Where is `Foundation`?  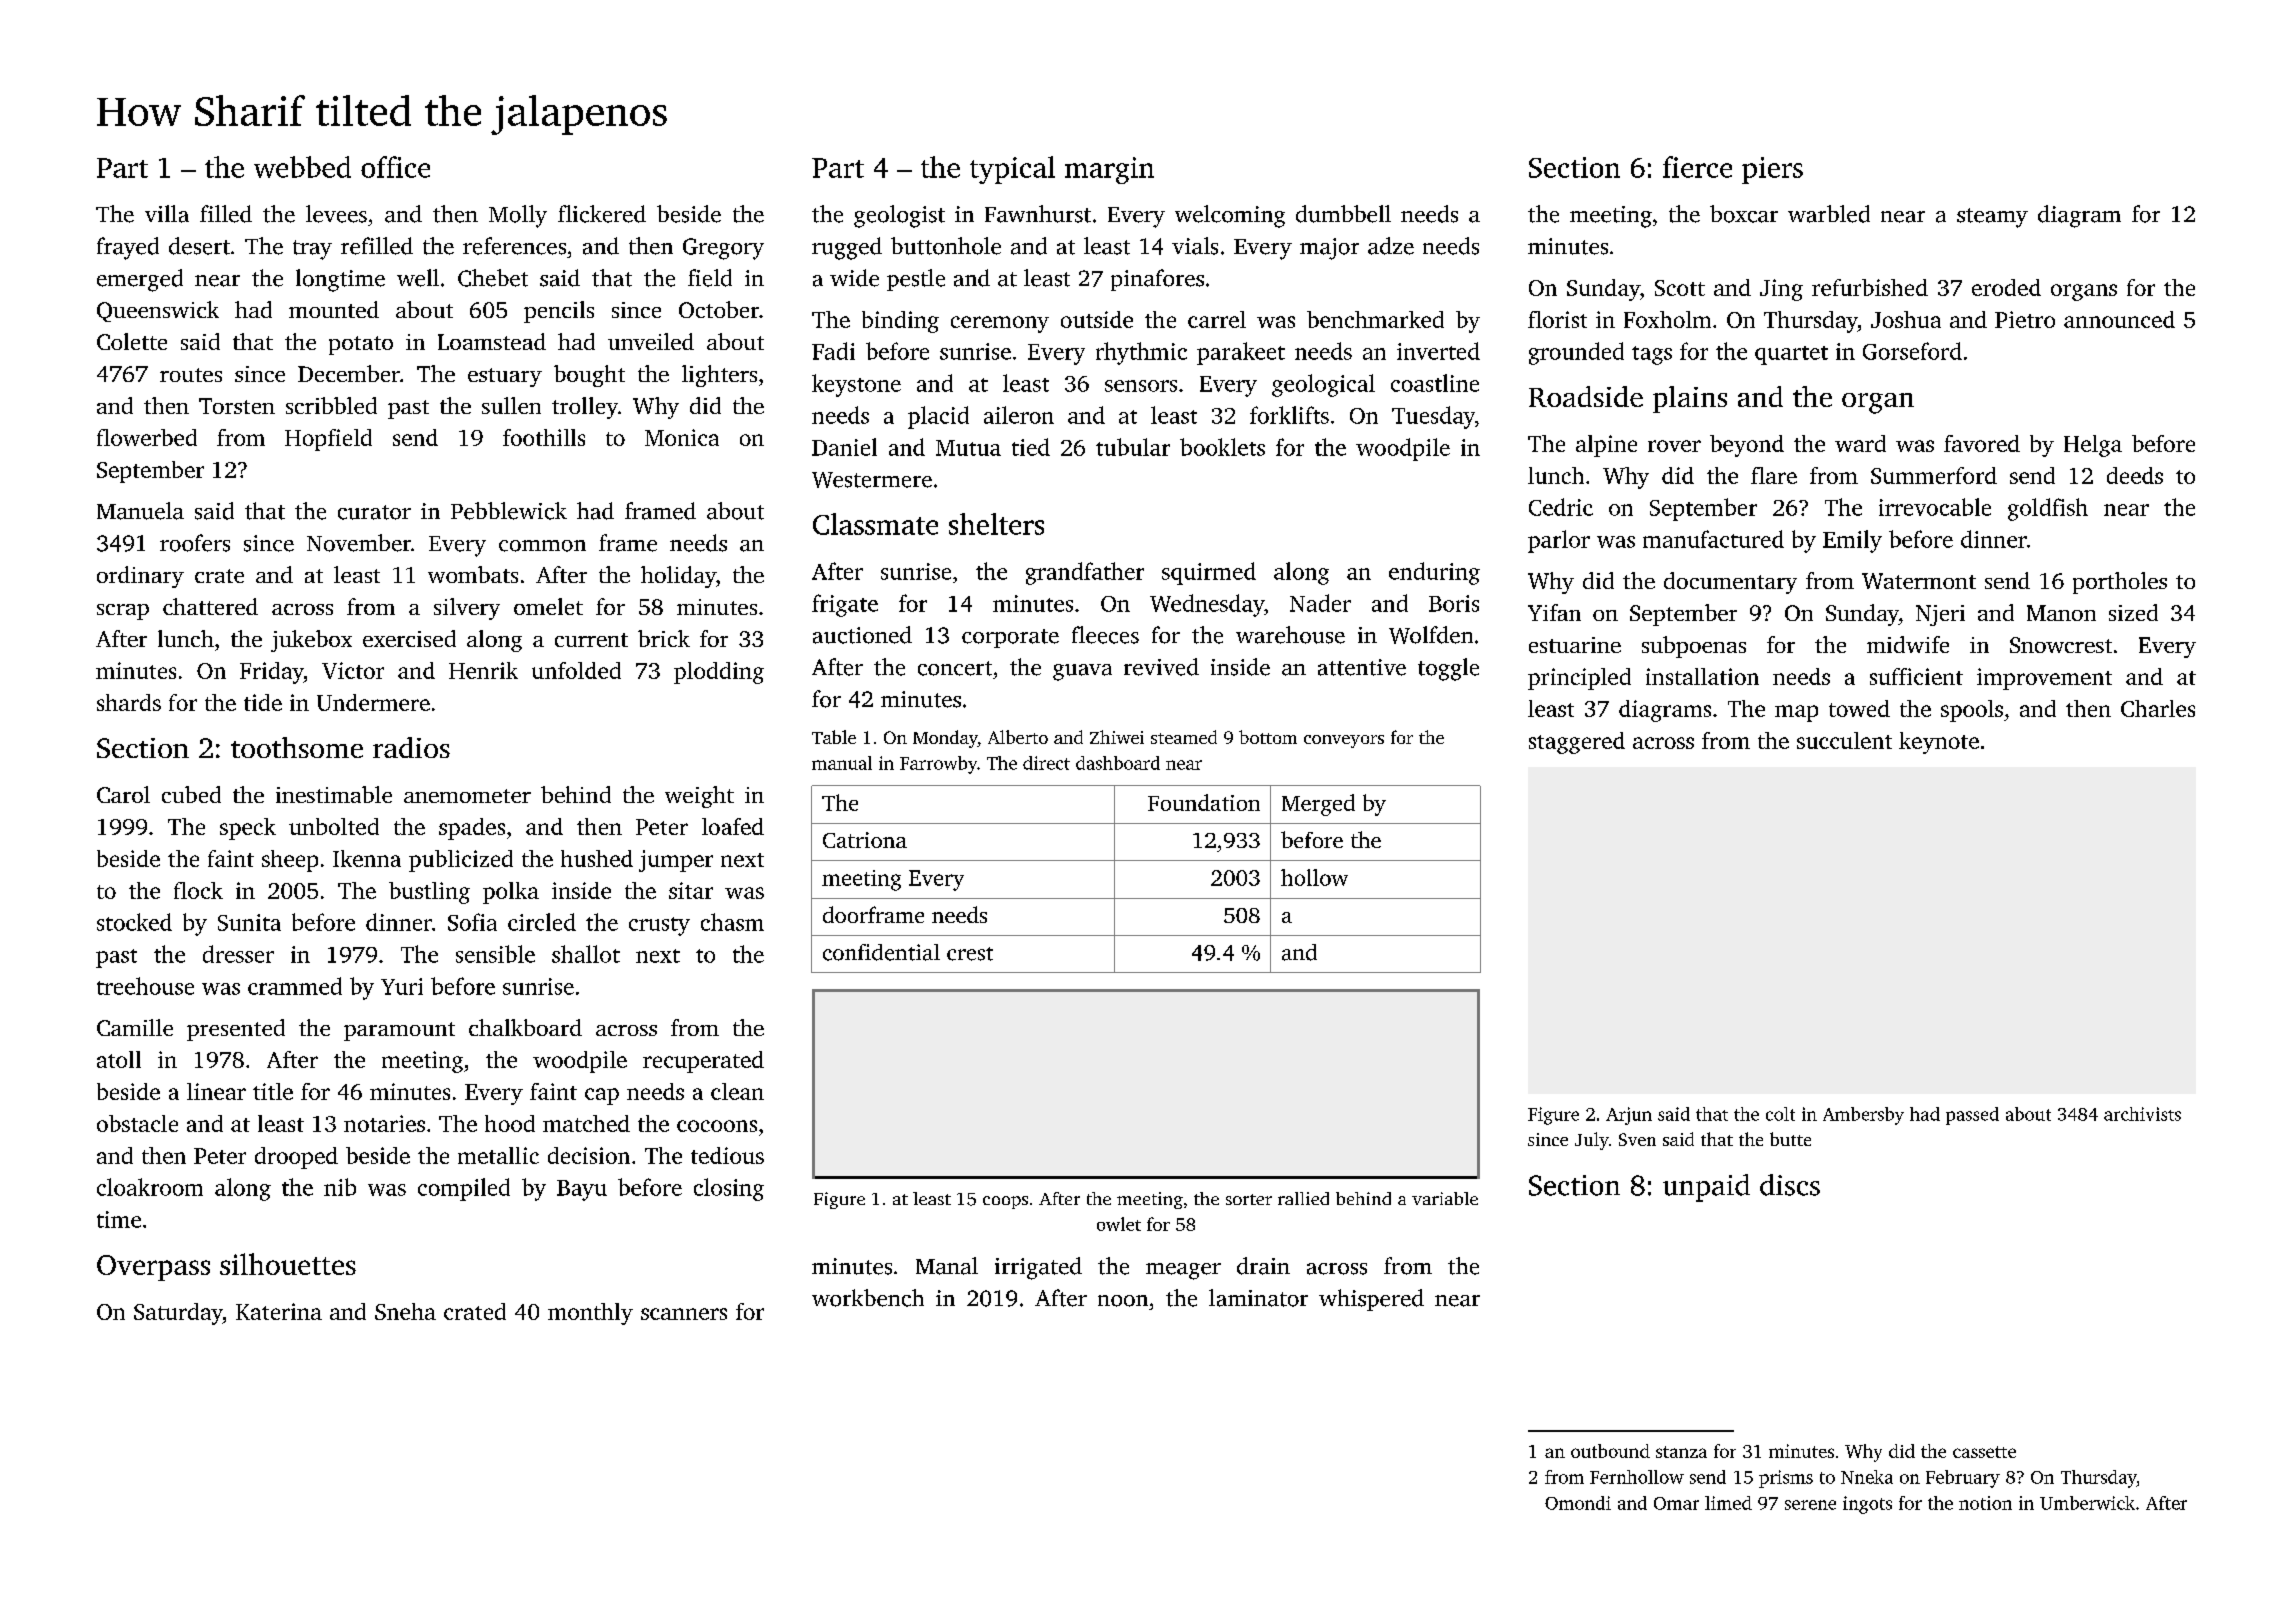 Foundation is located at coordinates (1204, 802).
